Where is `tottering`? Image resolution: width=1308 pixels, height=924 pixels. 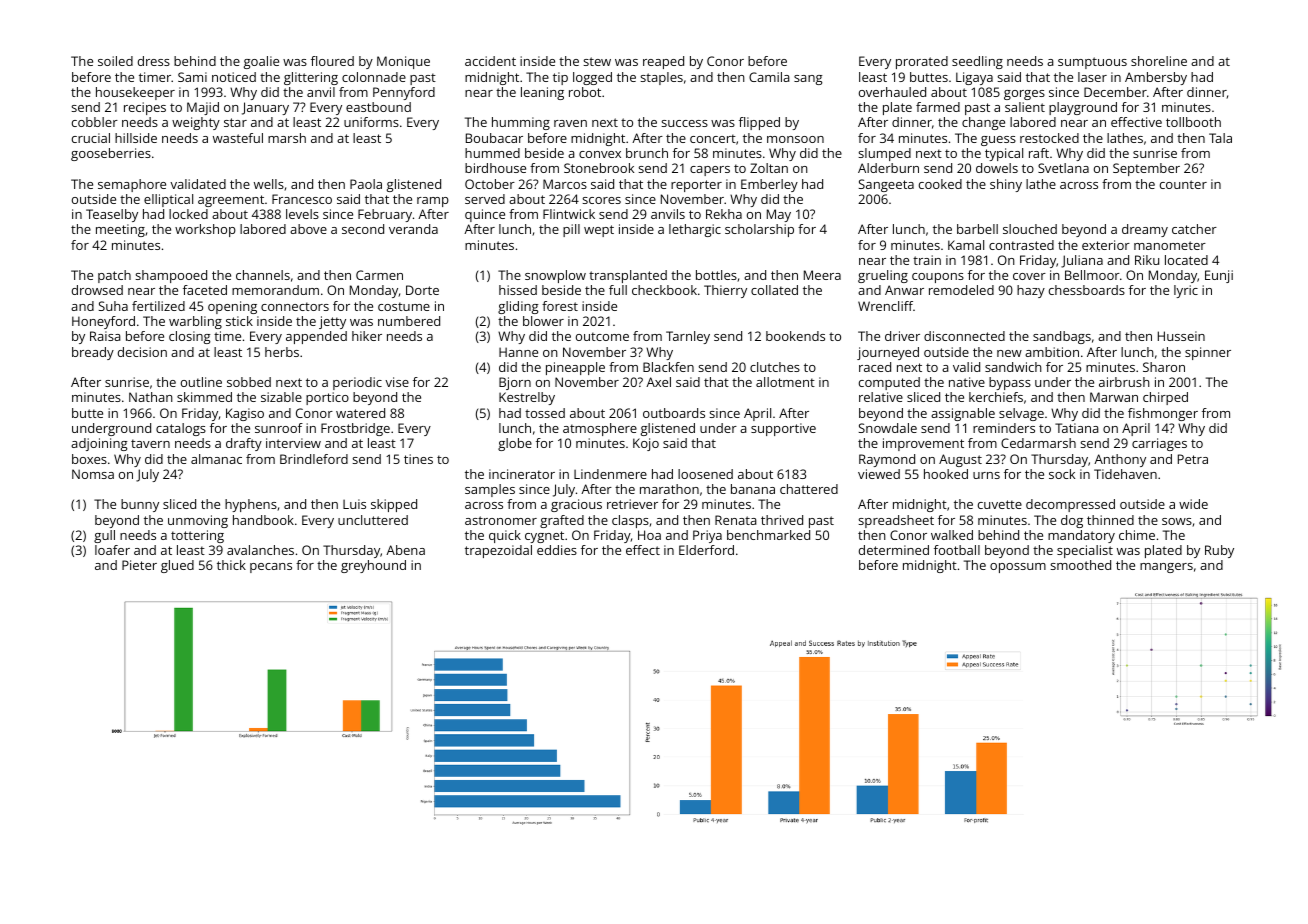 tottering is located at coordinates (197, 536).
